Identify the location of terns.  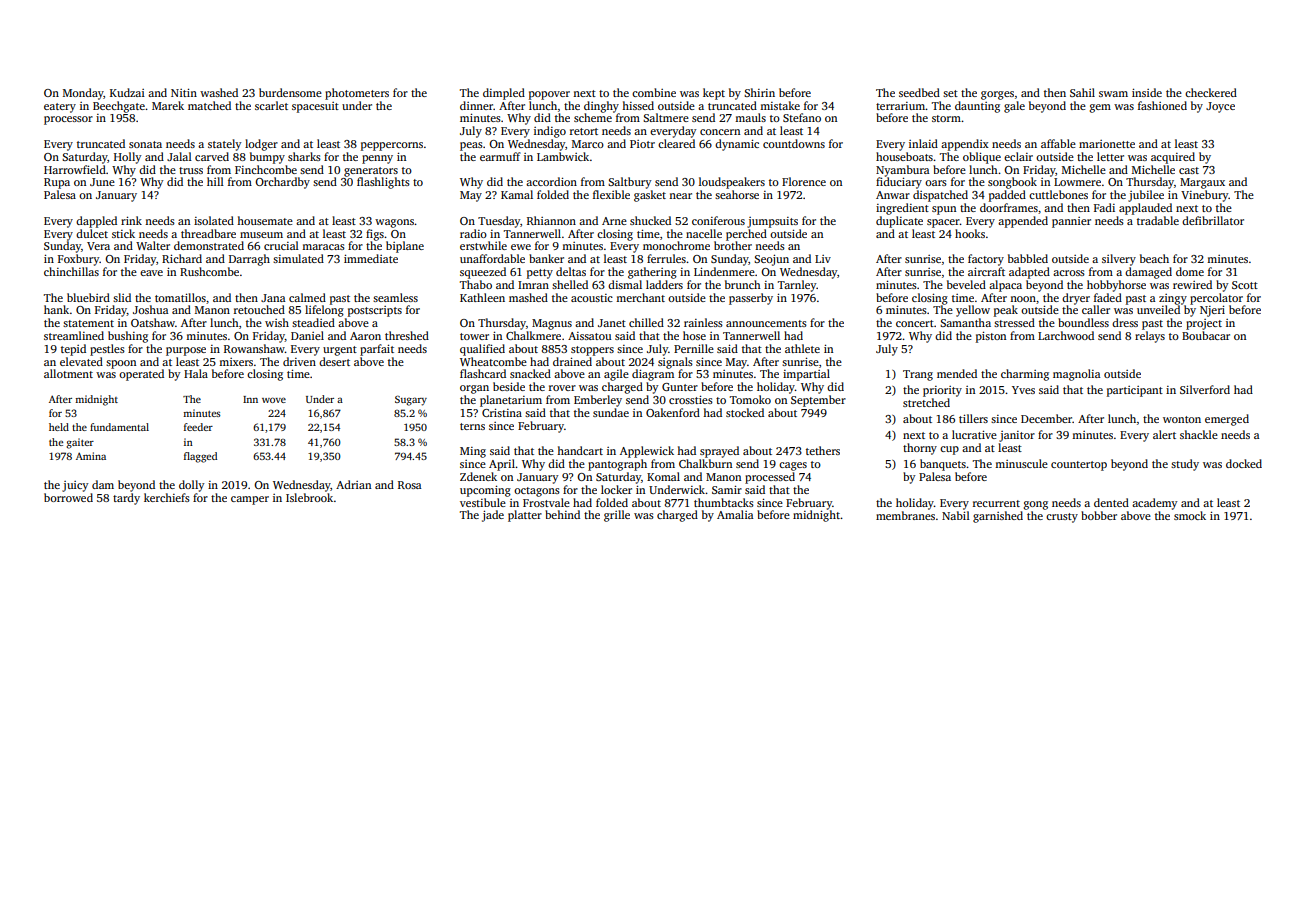
(472, 426).
